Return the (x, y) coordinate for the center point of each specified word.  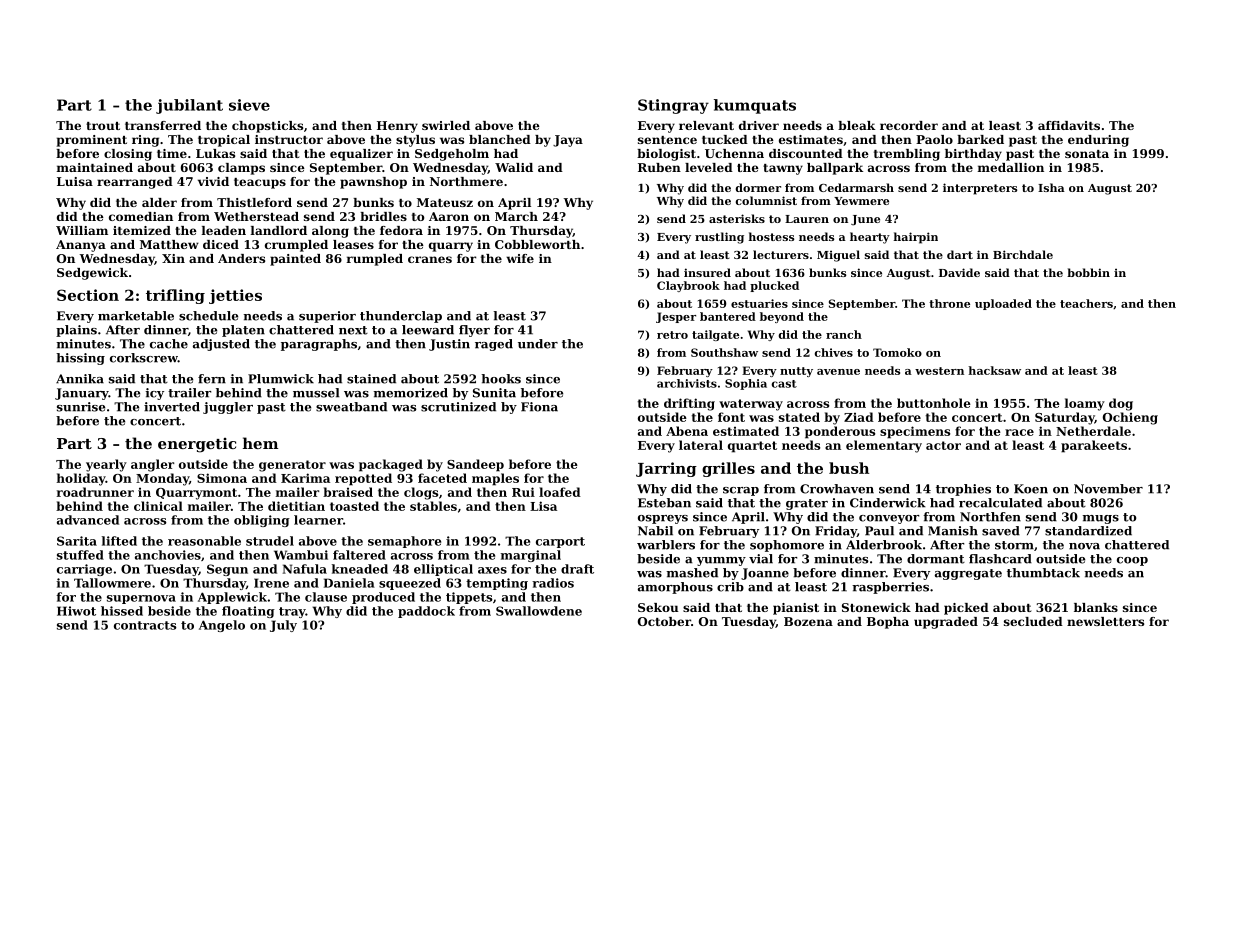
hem (260, 443)
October (664, 621)
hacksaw (994, 370)
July (283, 626)
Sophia (746, 384)
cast (784, 384)
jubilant (189, 106)
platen (243, 331)
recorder (909, 125)
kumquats (755, 106)
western (939, 371)
